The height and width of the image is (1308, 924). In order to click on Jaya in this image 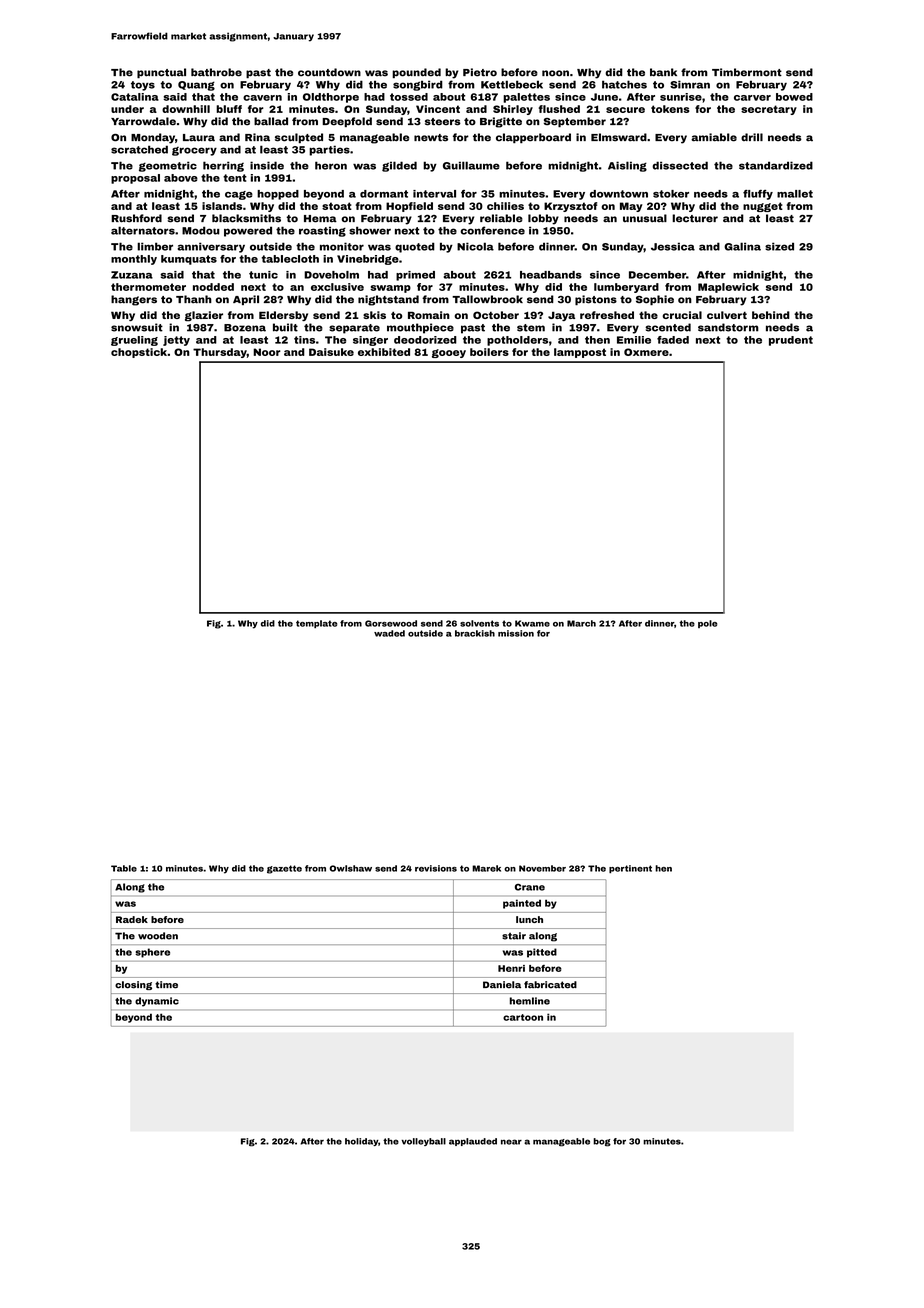, I will do `click(561, 316)`.
